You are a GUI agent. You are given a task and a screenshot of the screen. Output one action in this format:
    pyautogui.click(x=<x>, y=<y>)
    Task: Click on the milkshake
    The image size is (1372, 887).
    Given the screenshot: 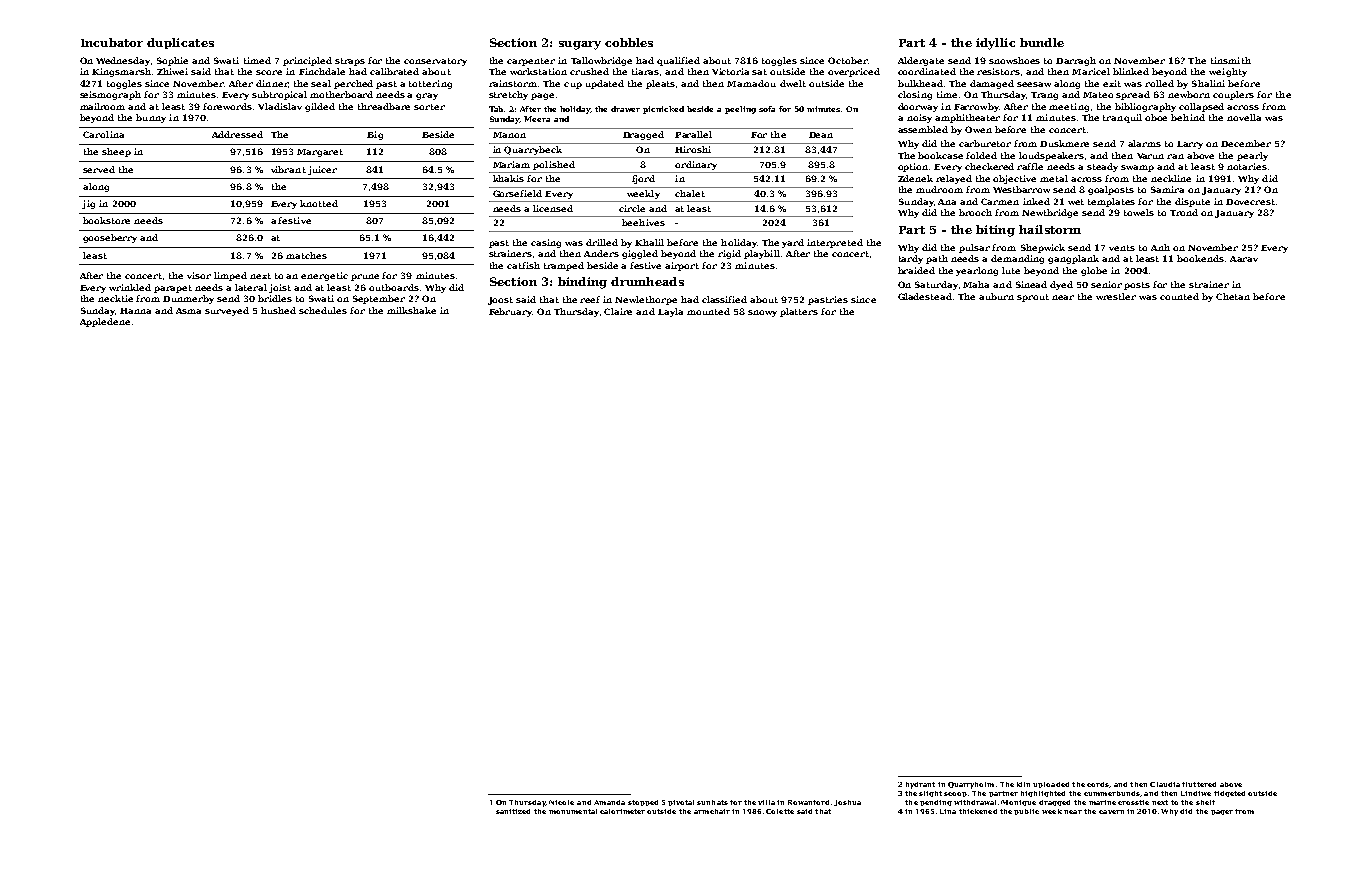 What is the action you would take?
    pyautogui.click(x=411, y=310)
